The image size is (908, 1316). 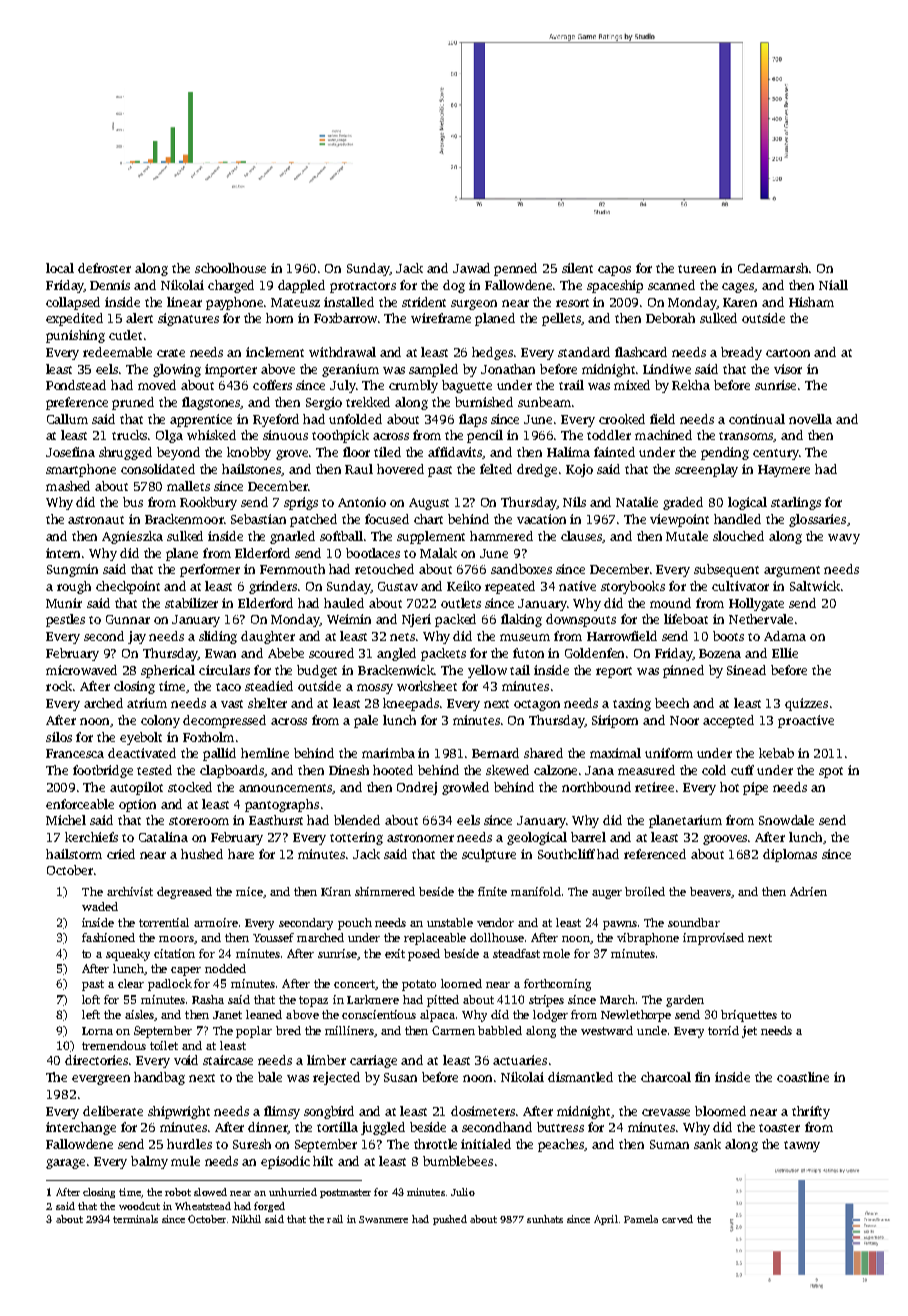 What do you see at coordinates (728, 636) in the screenshot?
I see `boots` at bounding box center [728, 636].
